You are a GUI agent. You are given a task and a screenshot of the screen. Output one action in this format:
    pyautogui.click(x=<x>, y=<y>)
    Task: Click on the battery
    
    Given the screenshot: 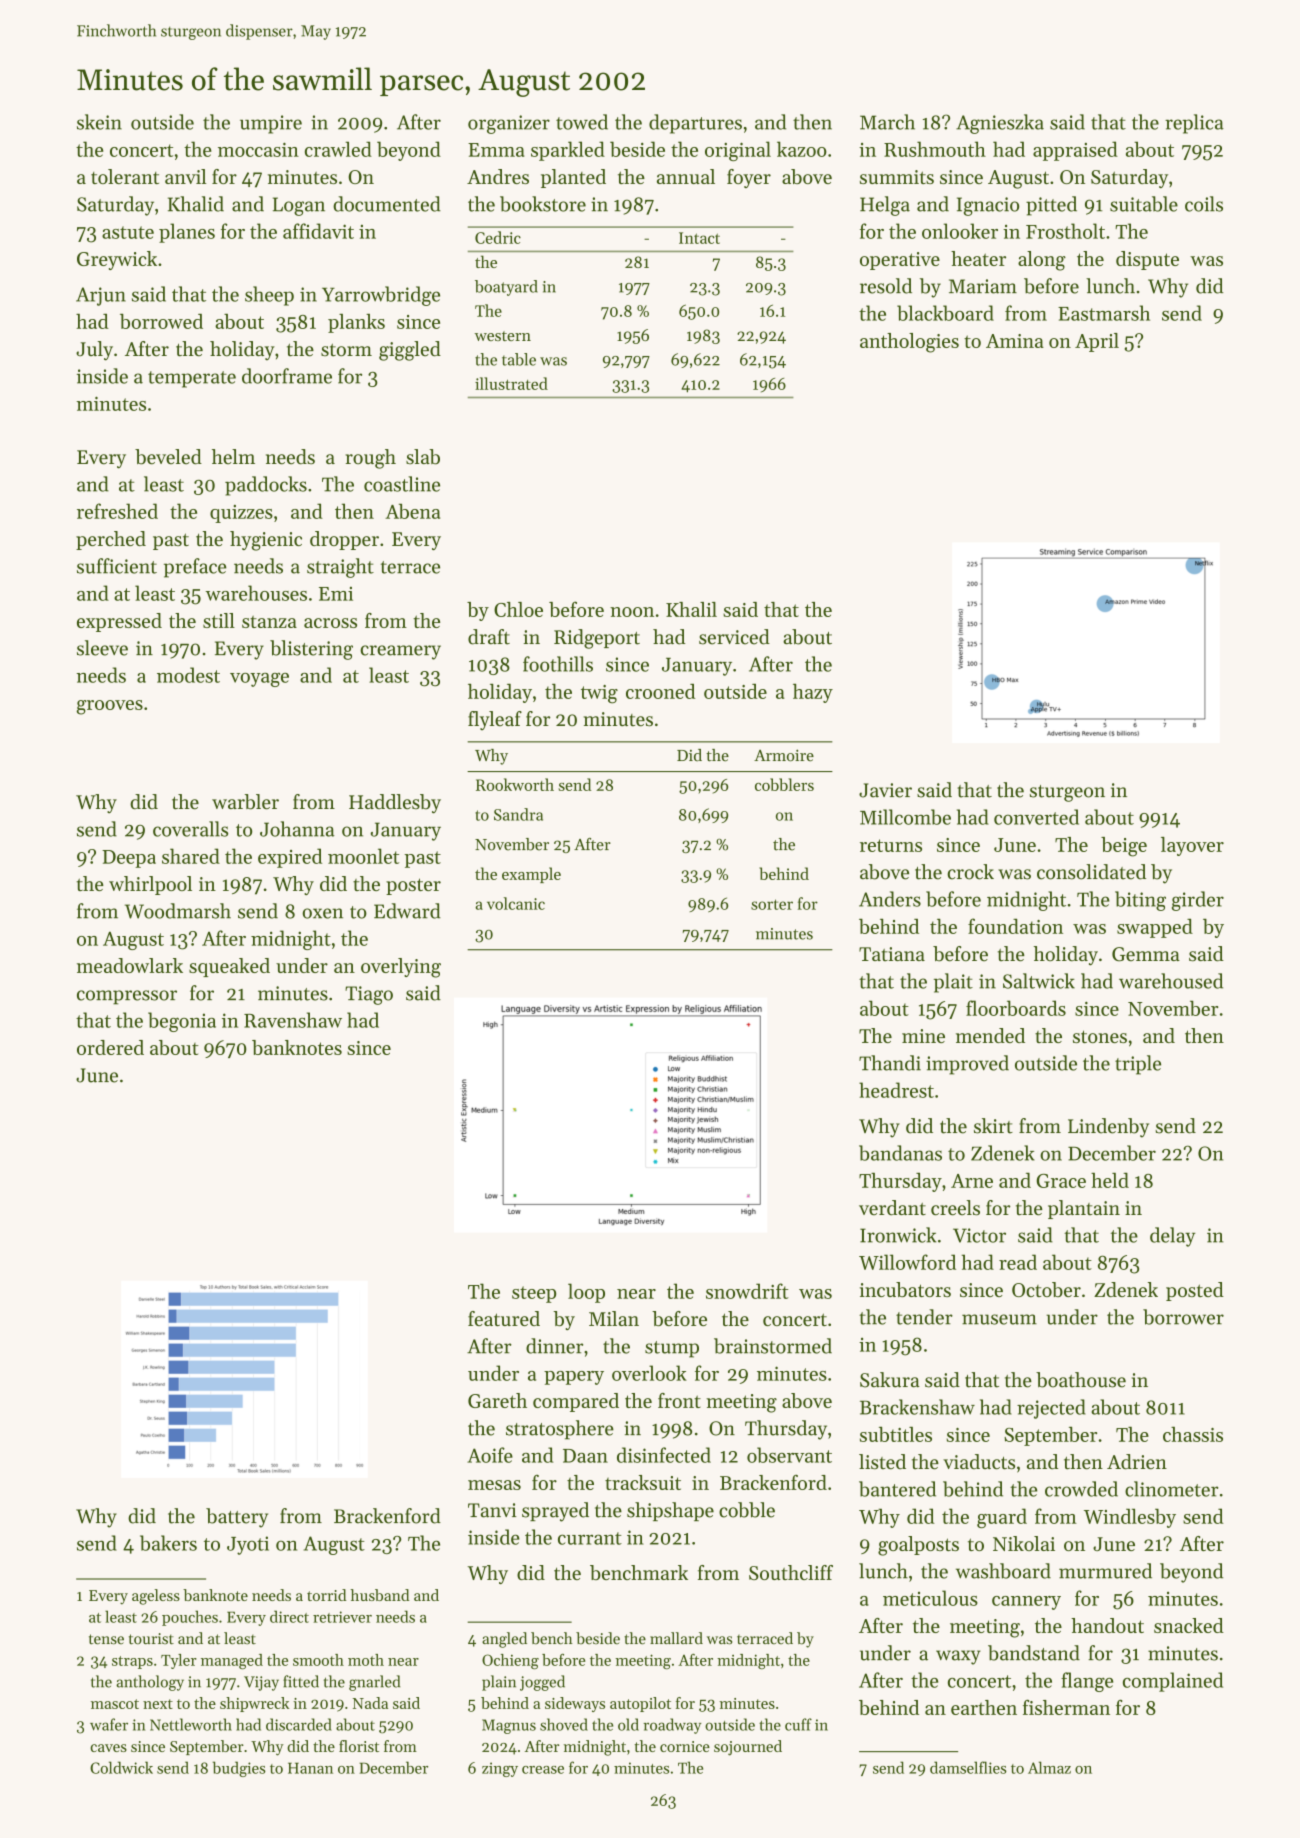 What is the action you would take?
    pyautogui.click(x=237, y=1518)
